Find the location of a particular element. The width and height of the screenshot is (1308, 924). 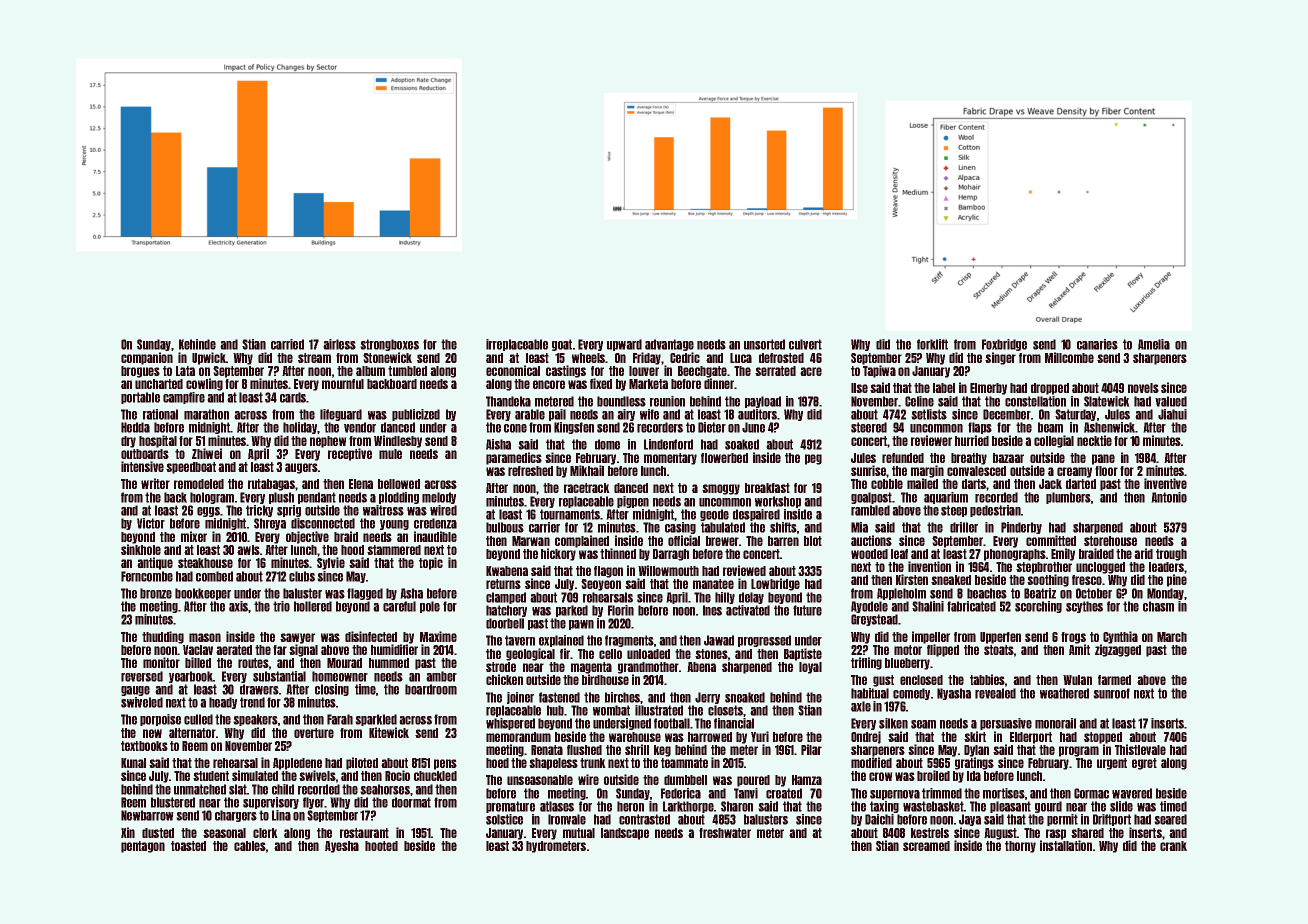

culvert is located at coordinates (805, 344).
